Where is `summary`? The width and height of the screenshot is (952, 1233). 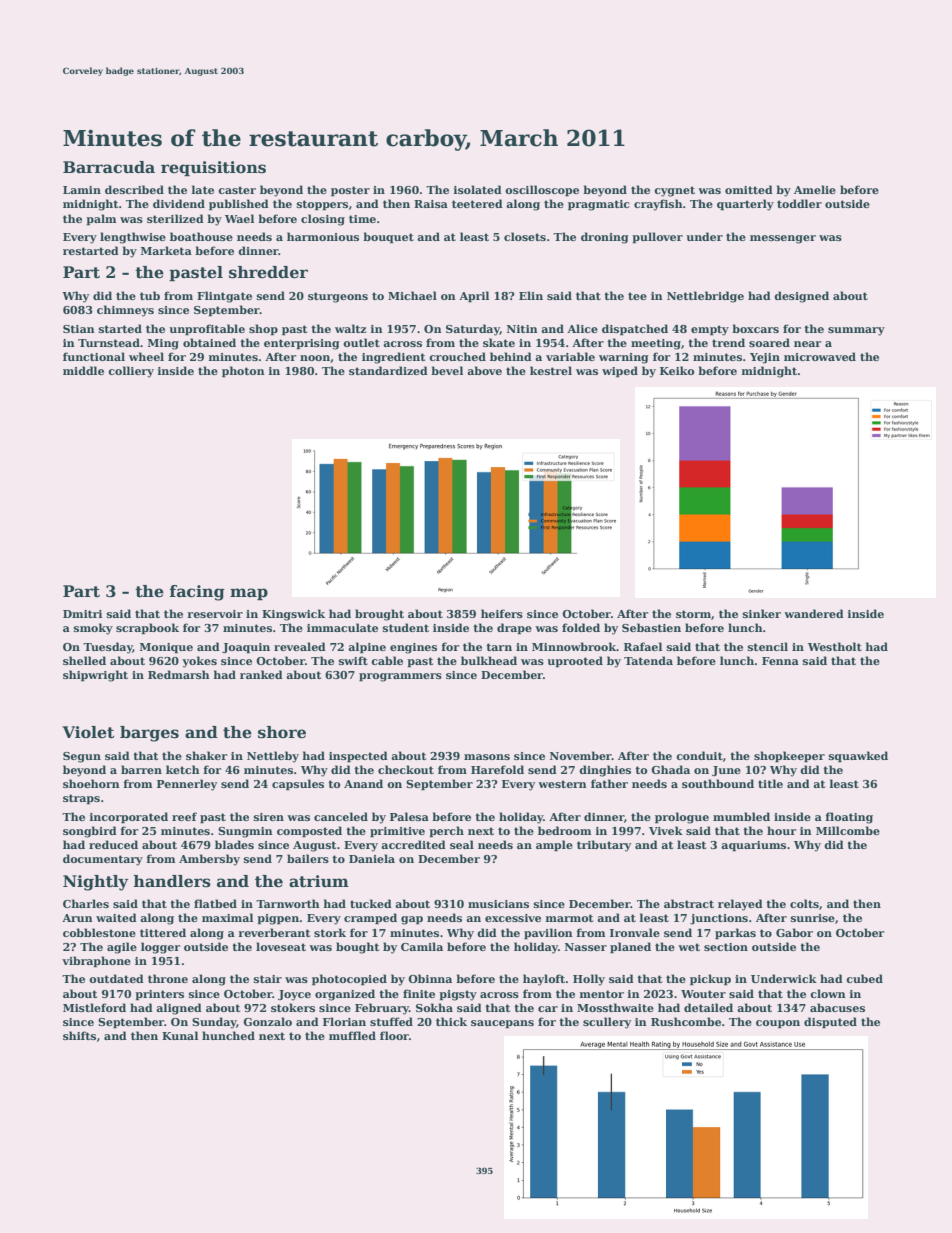 summary is located at coordinates (856, 331).
